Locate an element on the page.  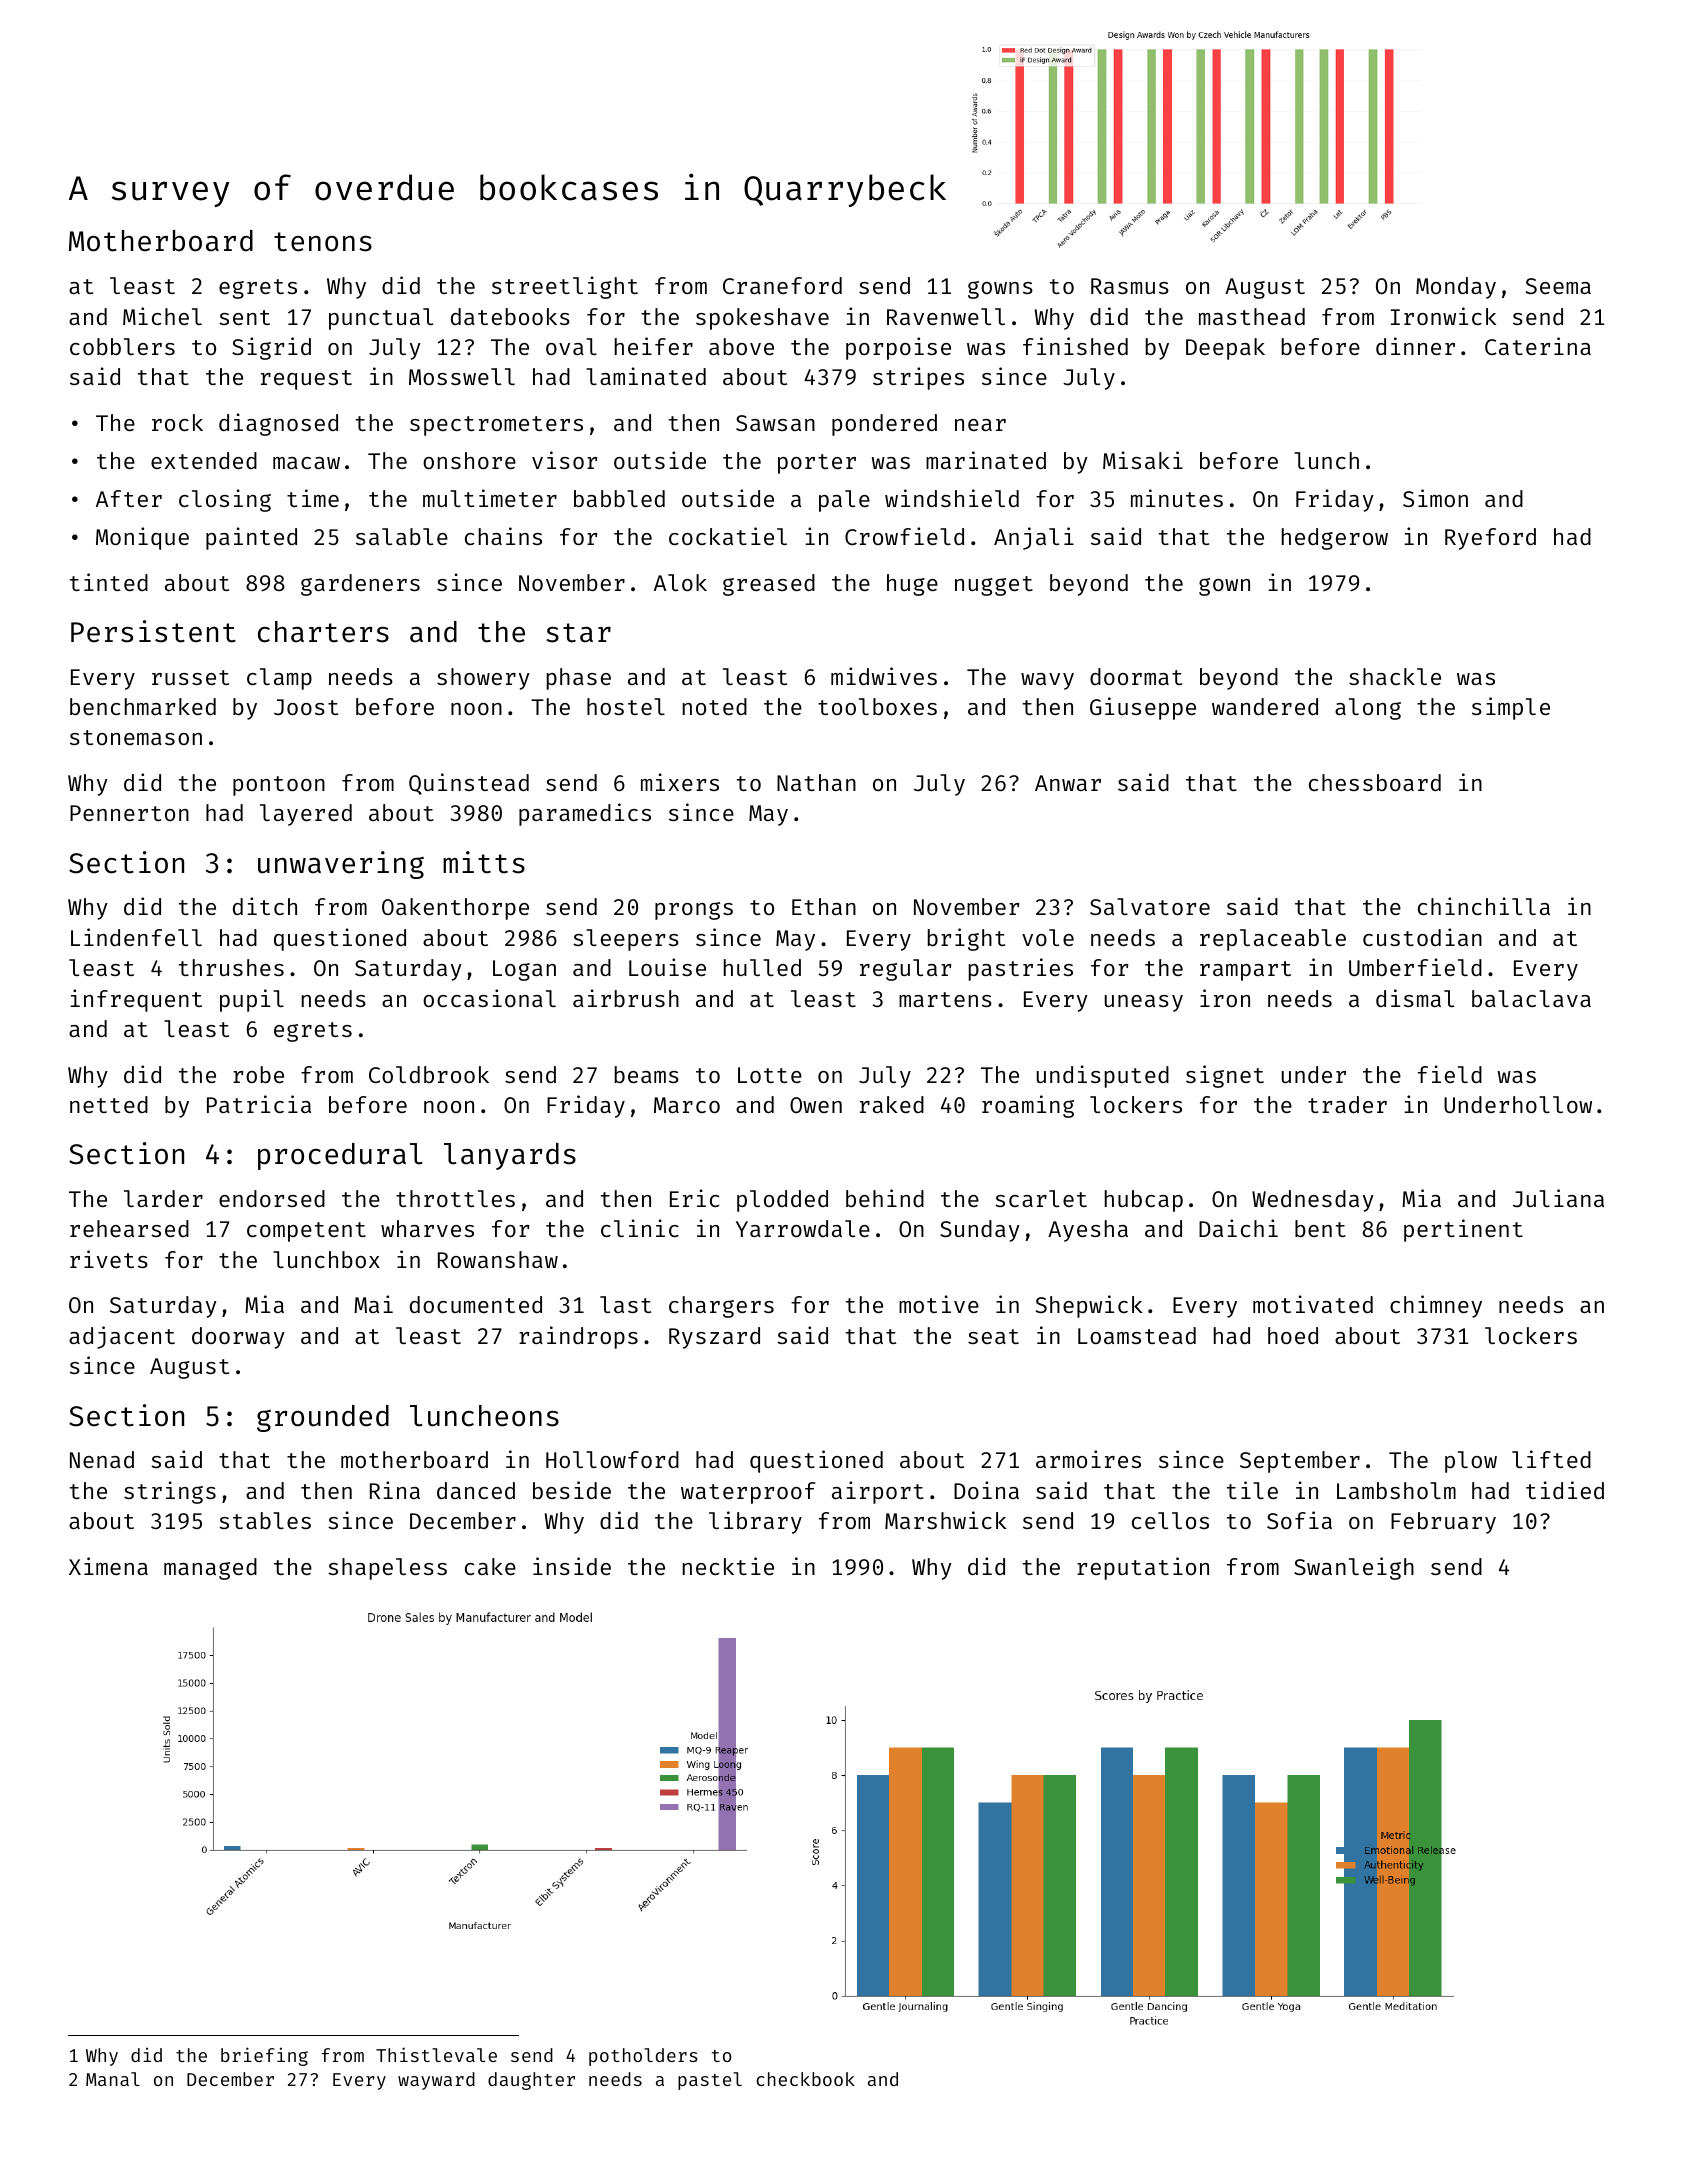
cake is located at coordinates (490, 1566).
